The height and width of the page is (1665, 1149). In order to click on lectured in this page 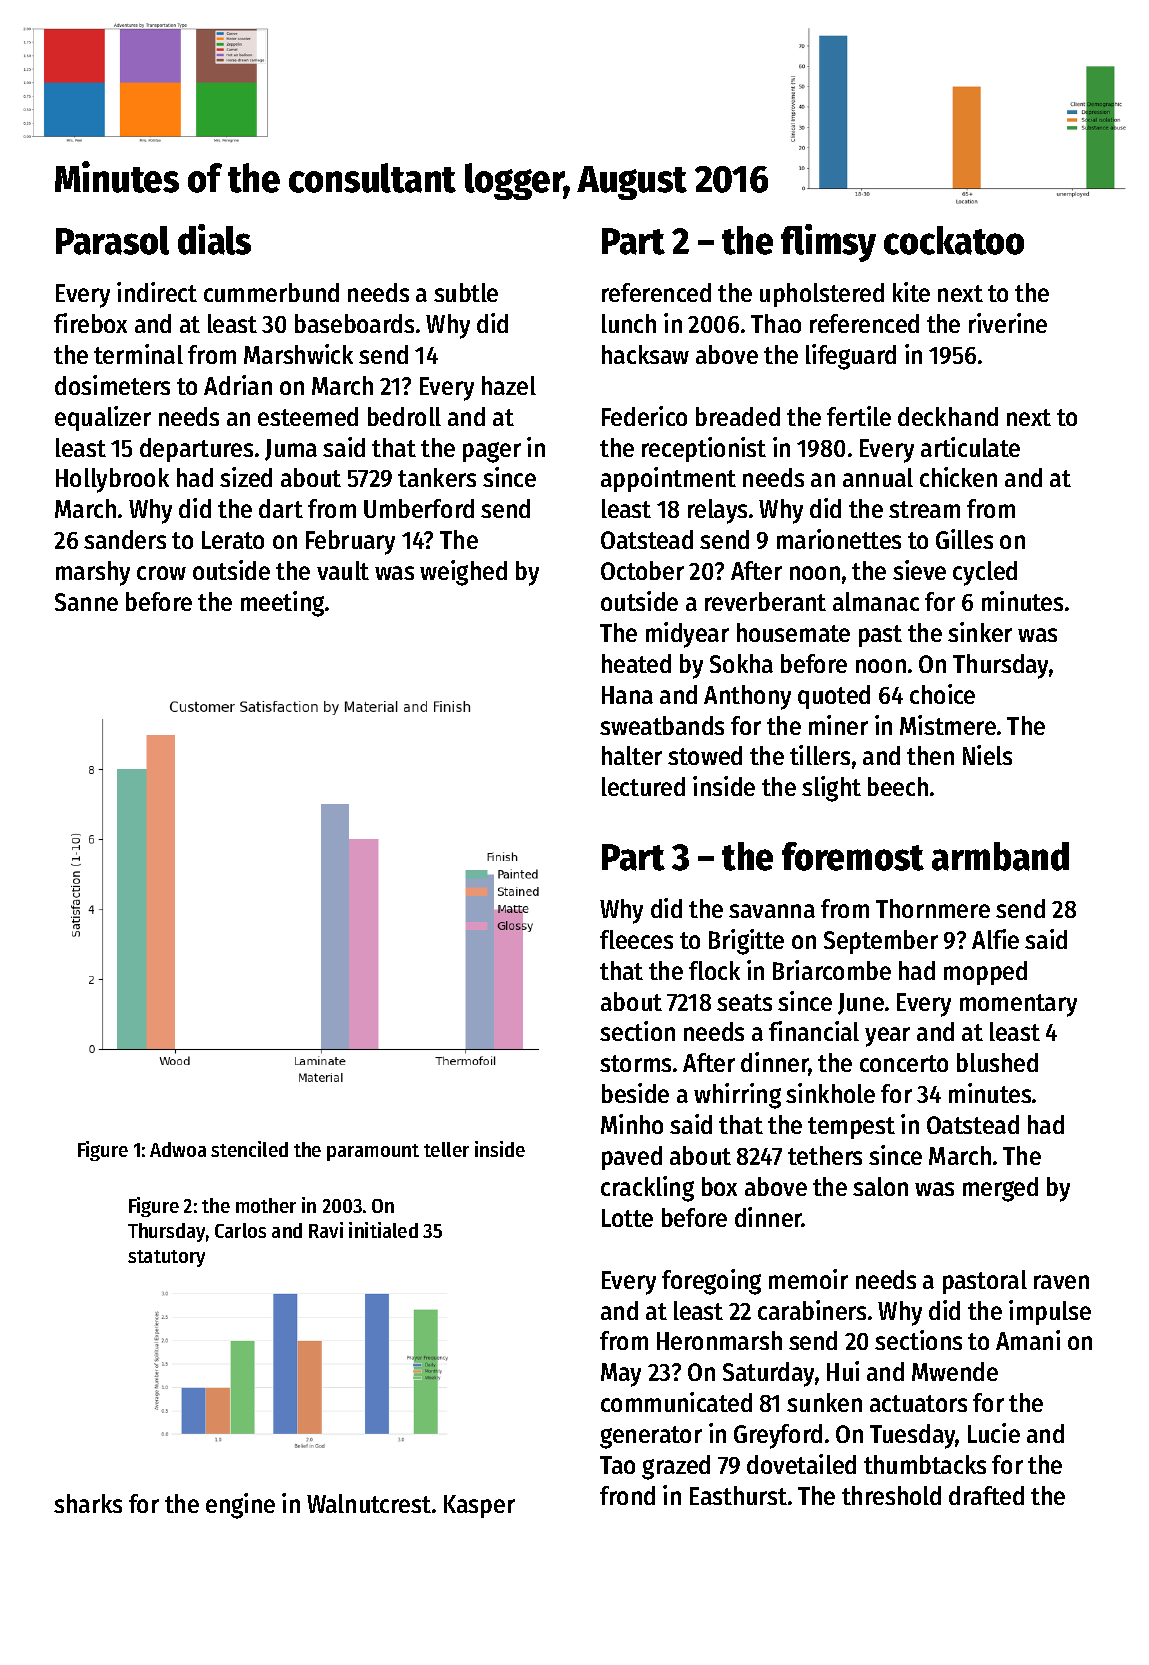, I will do `click(643, 786)`.
